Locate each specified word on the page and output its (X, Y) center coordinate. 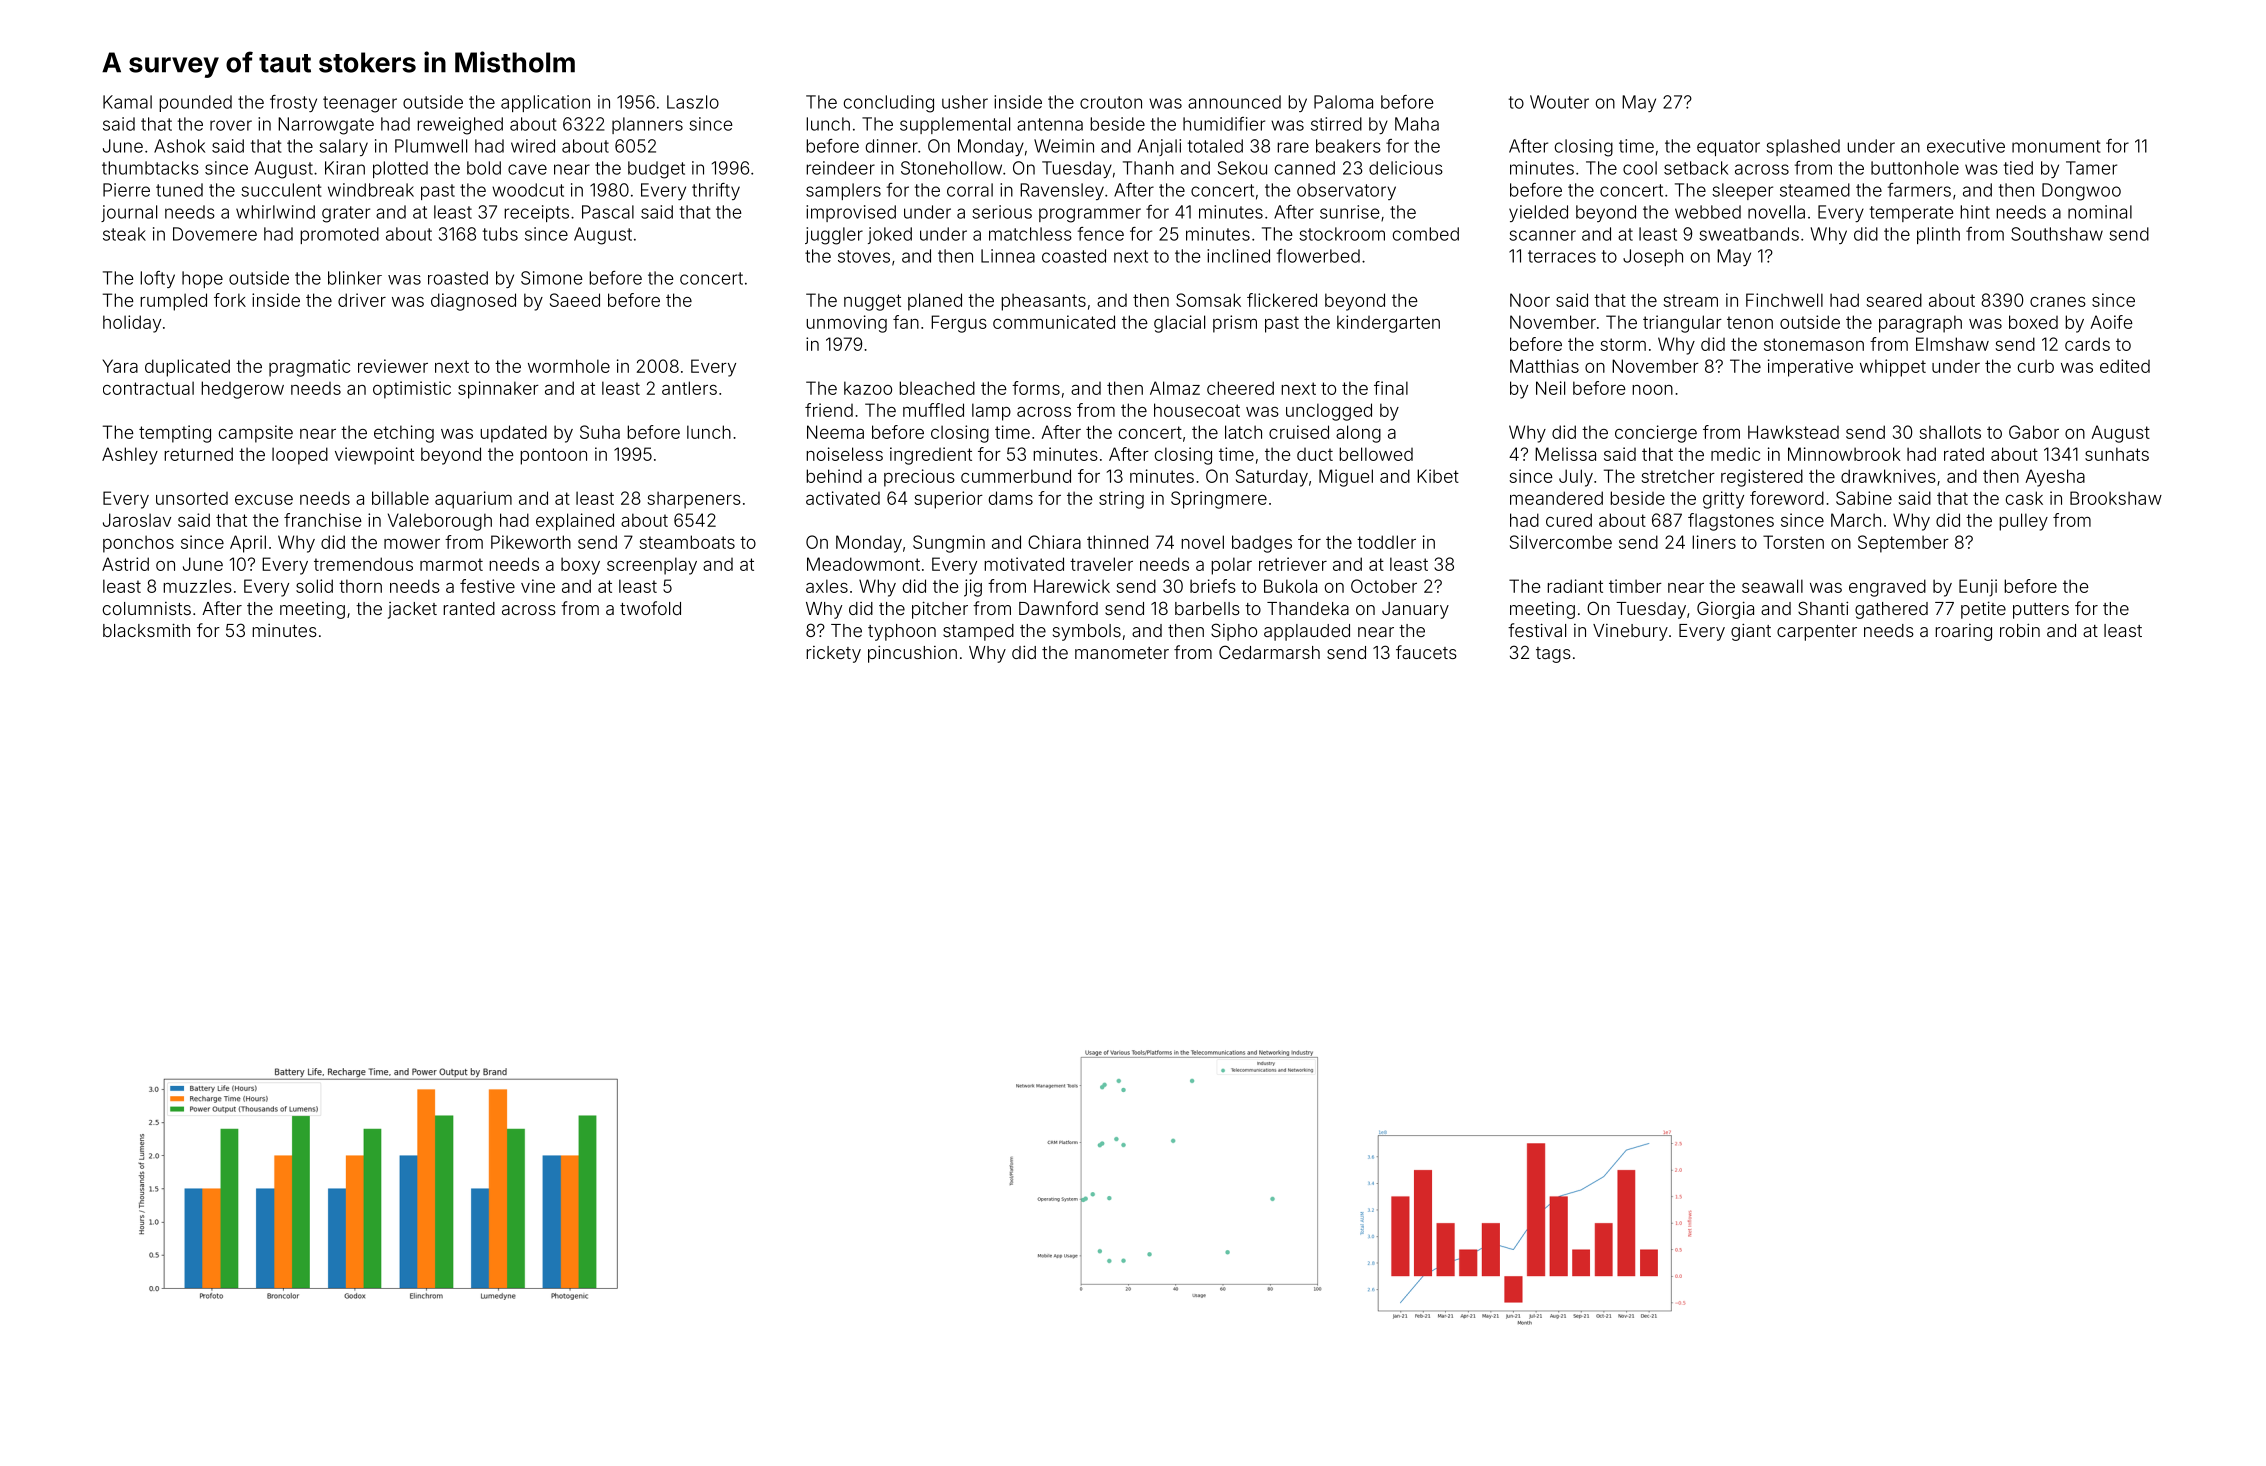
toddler (1386, 542)
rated (1964, 454)
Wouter (1559, 102)
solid (314, 586)
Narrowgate (326, 126)
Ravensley (1062, 191)
